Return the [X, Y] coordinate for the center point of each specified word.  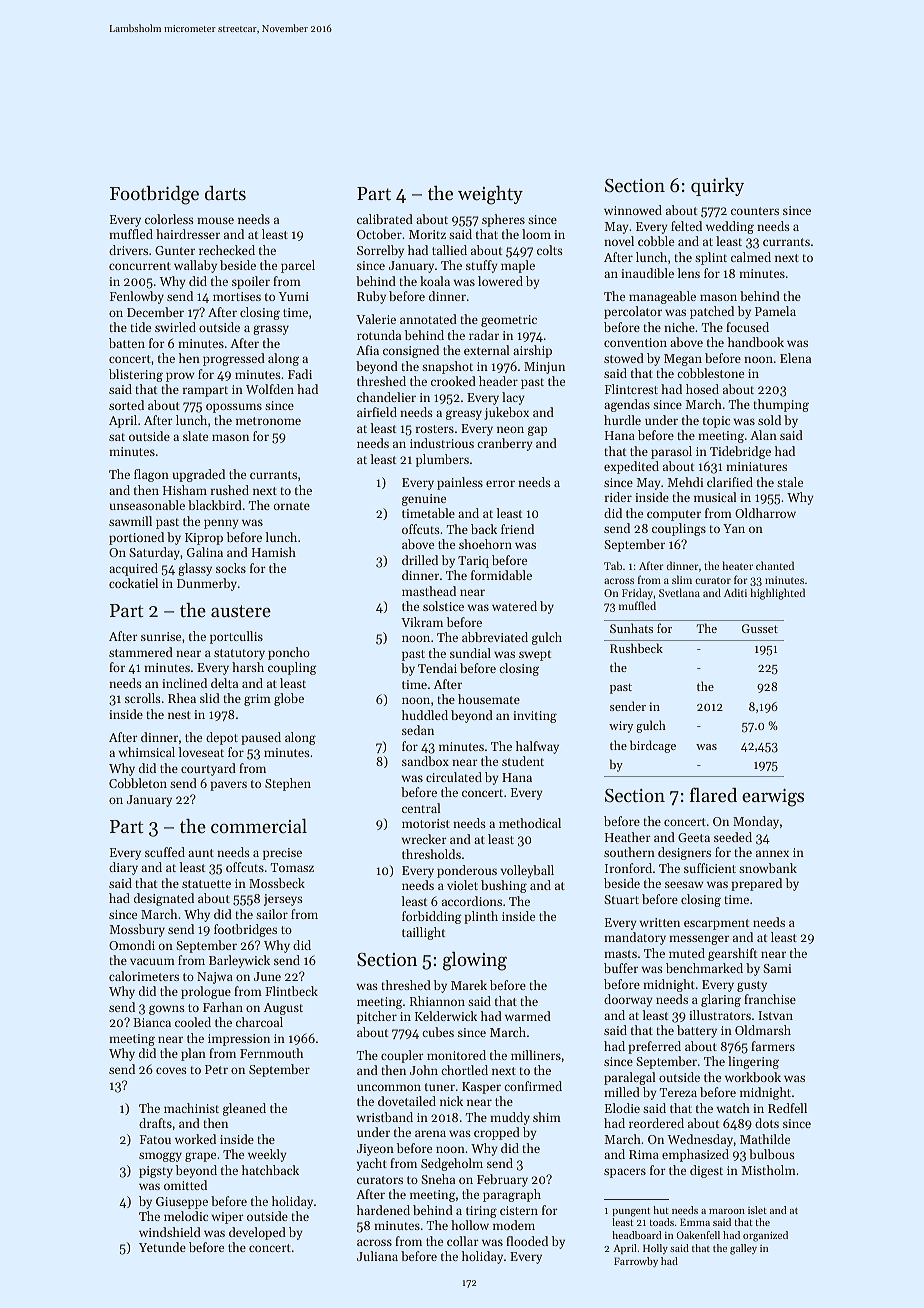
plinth [481, 917]
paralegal [630, 1078]
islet [757, 1210]
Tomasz [292, 867]
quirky [717, 187]
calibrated [385, 219]
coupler [402, 1056]
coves [171, 1070]
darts [225, 193]
